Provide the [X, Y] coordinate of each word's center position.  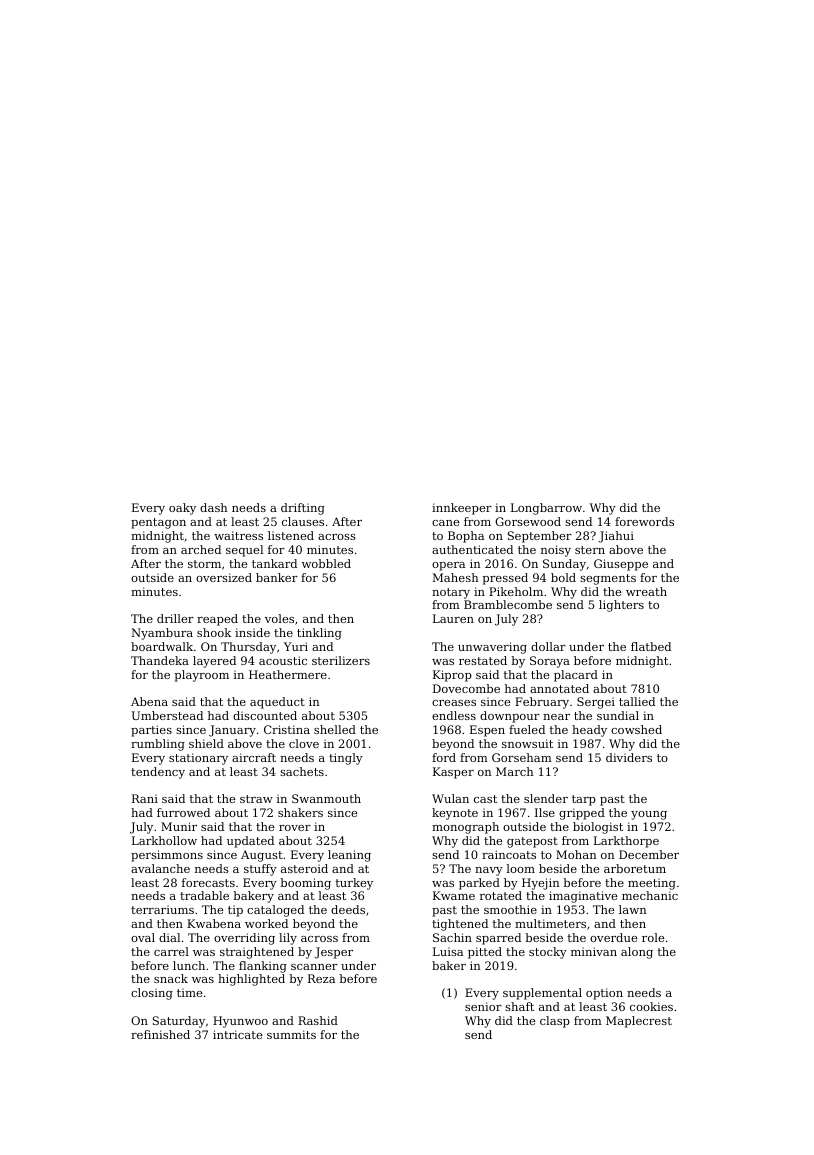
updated [250, 842]
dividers [629, 757]
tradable [204, 895]
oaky [182, 509]
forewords [644, 521]
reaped [217, 620]
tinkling [319, 634]
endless [454, 715]
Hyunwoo [240, 1022]
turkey [354, 884]
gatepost [532, 842]
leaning [349, 856]
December [649, 854]
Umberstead [167, 715]
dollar [548, 646]
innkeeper [462, 509]
